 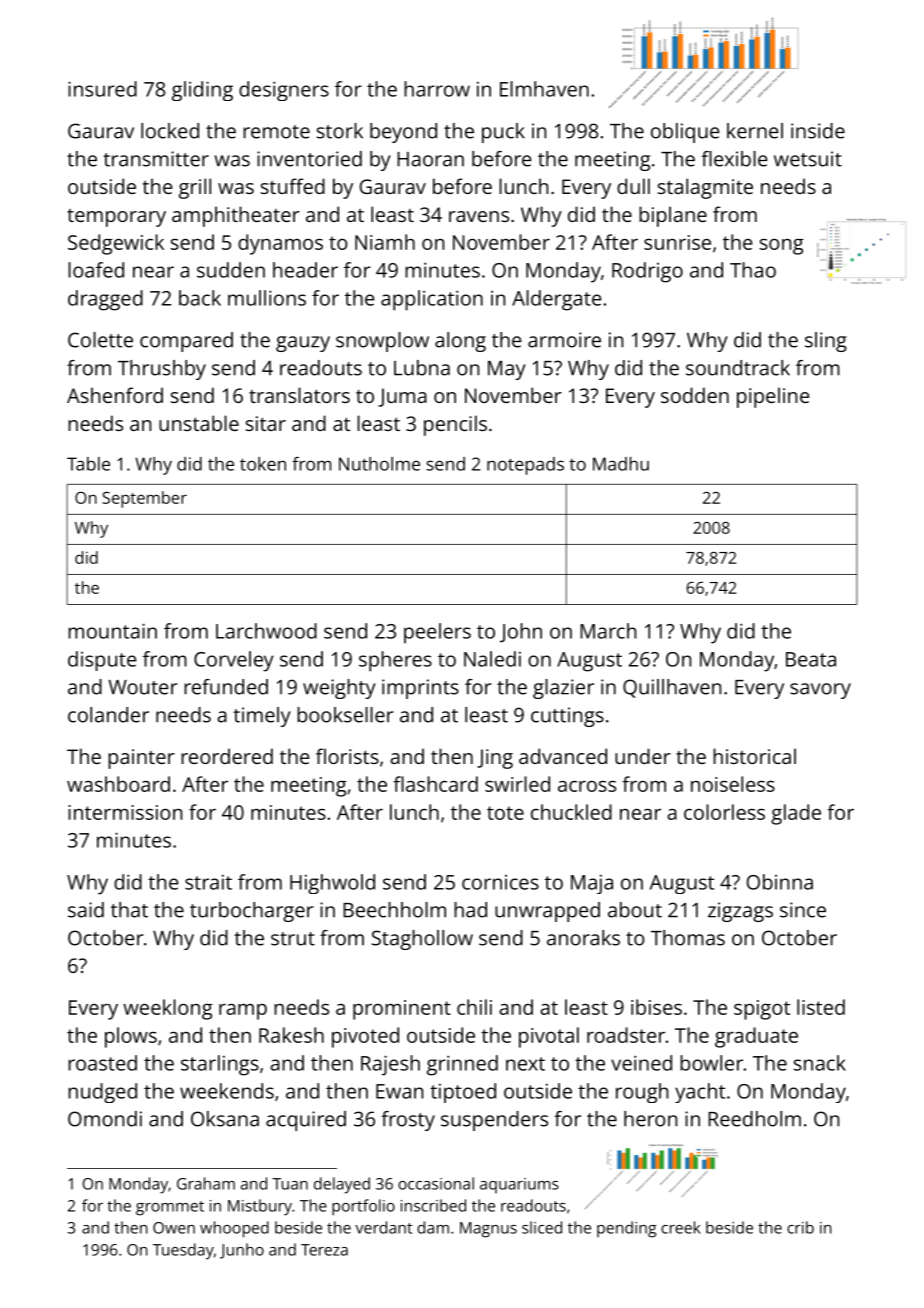 What do you see at coordinates (437, 633) in the page?
I see `peelers` at bounding box center [437, 633].
